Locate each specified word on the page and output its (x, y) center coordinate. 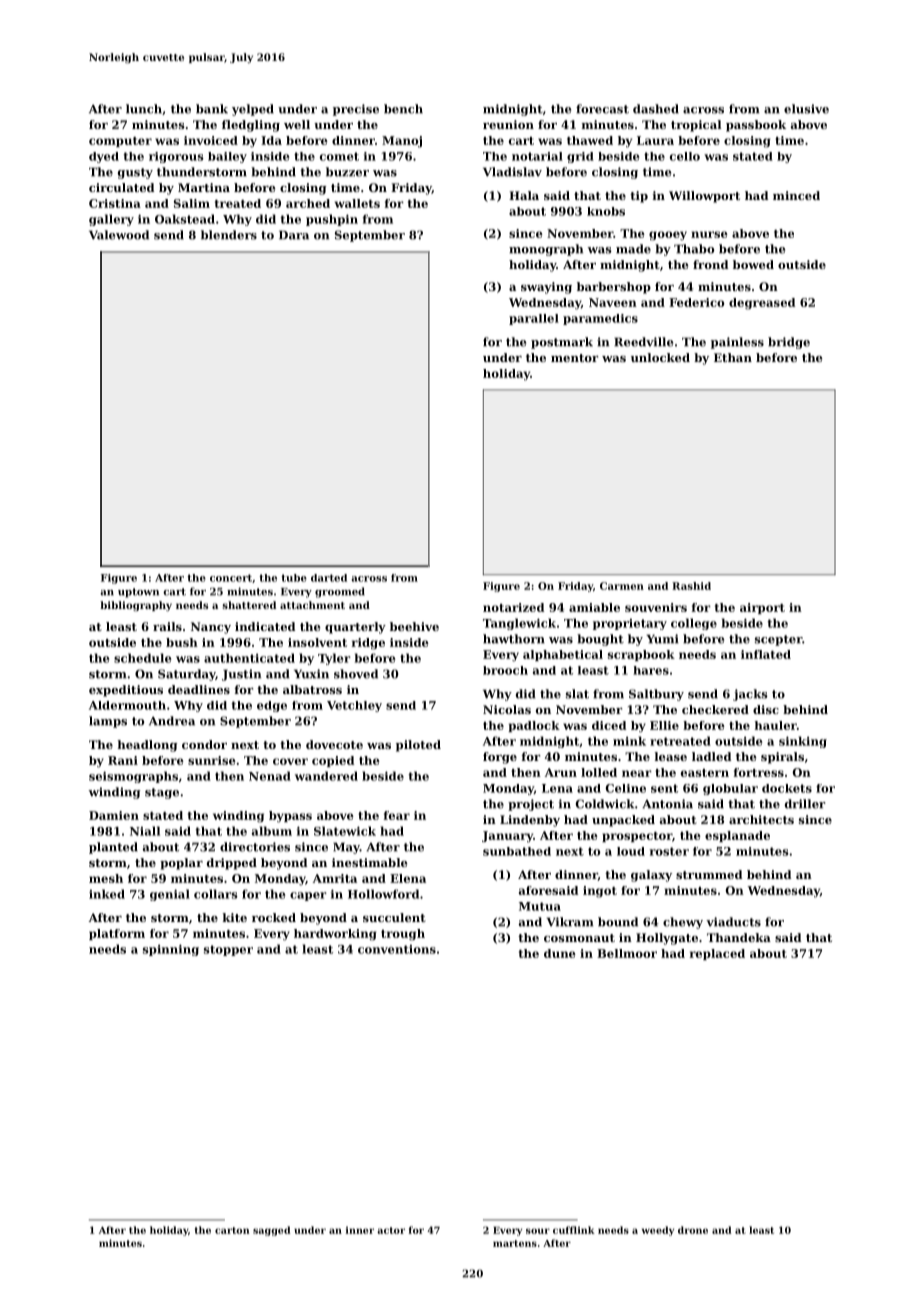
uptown (138, 593)
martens (515, 1243)
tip (639, 197)
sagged (272, 1231)
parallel (534, 319)
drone (693, 1230)
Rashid (691, 586)
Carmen (622, 586)
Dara (294, 235)
